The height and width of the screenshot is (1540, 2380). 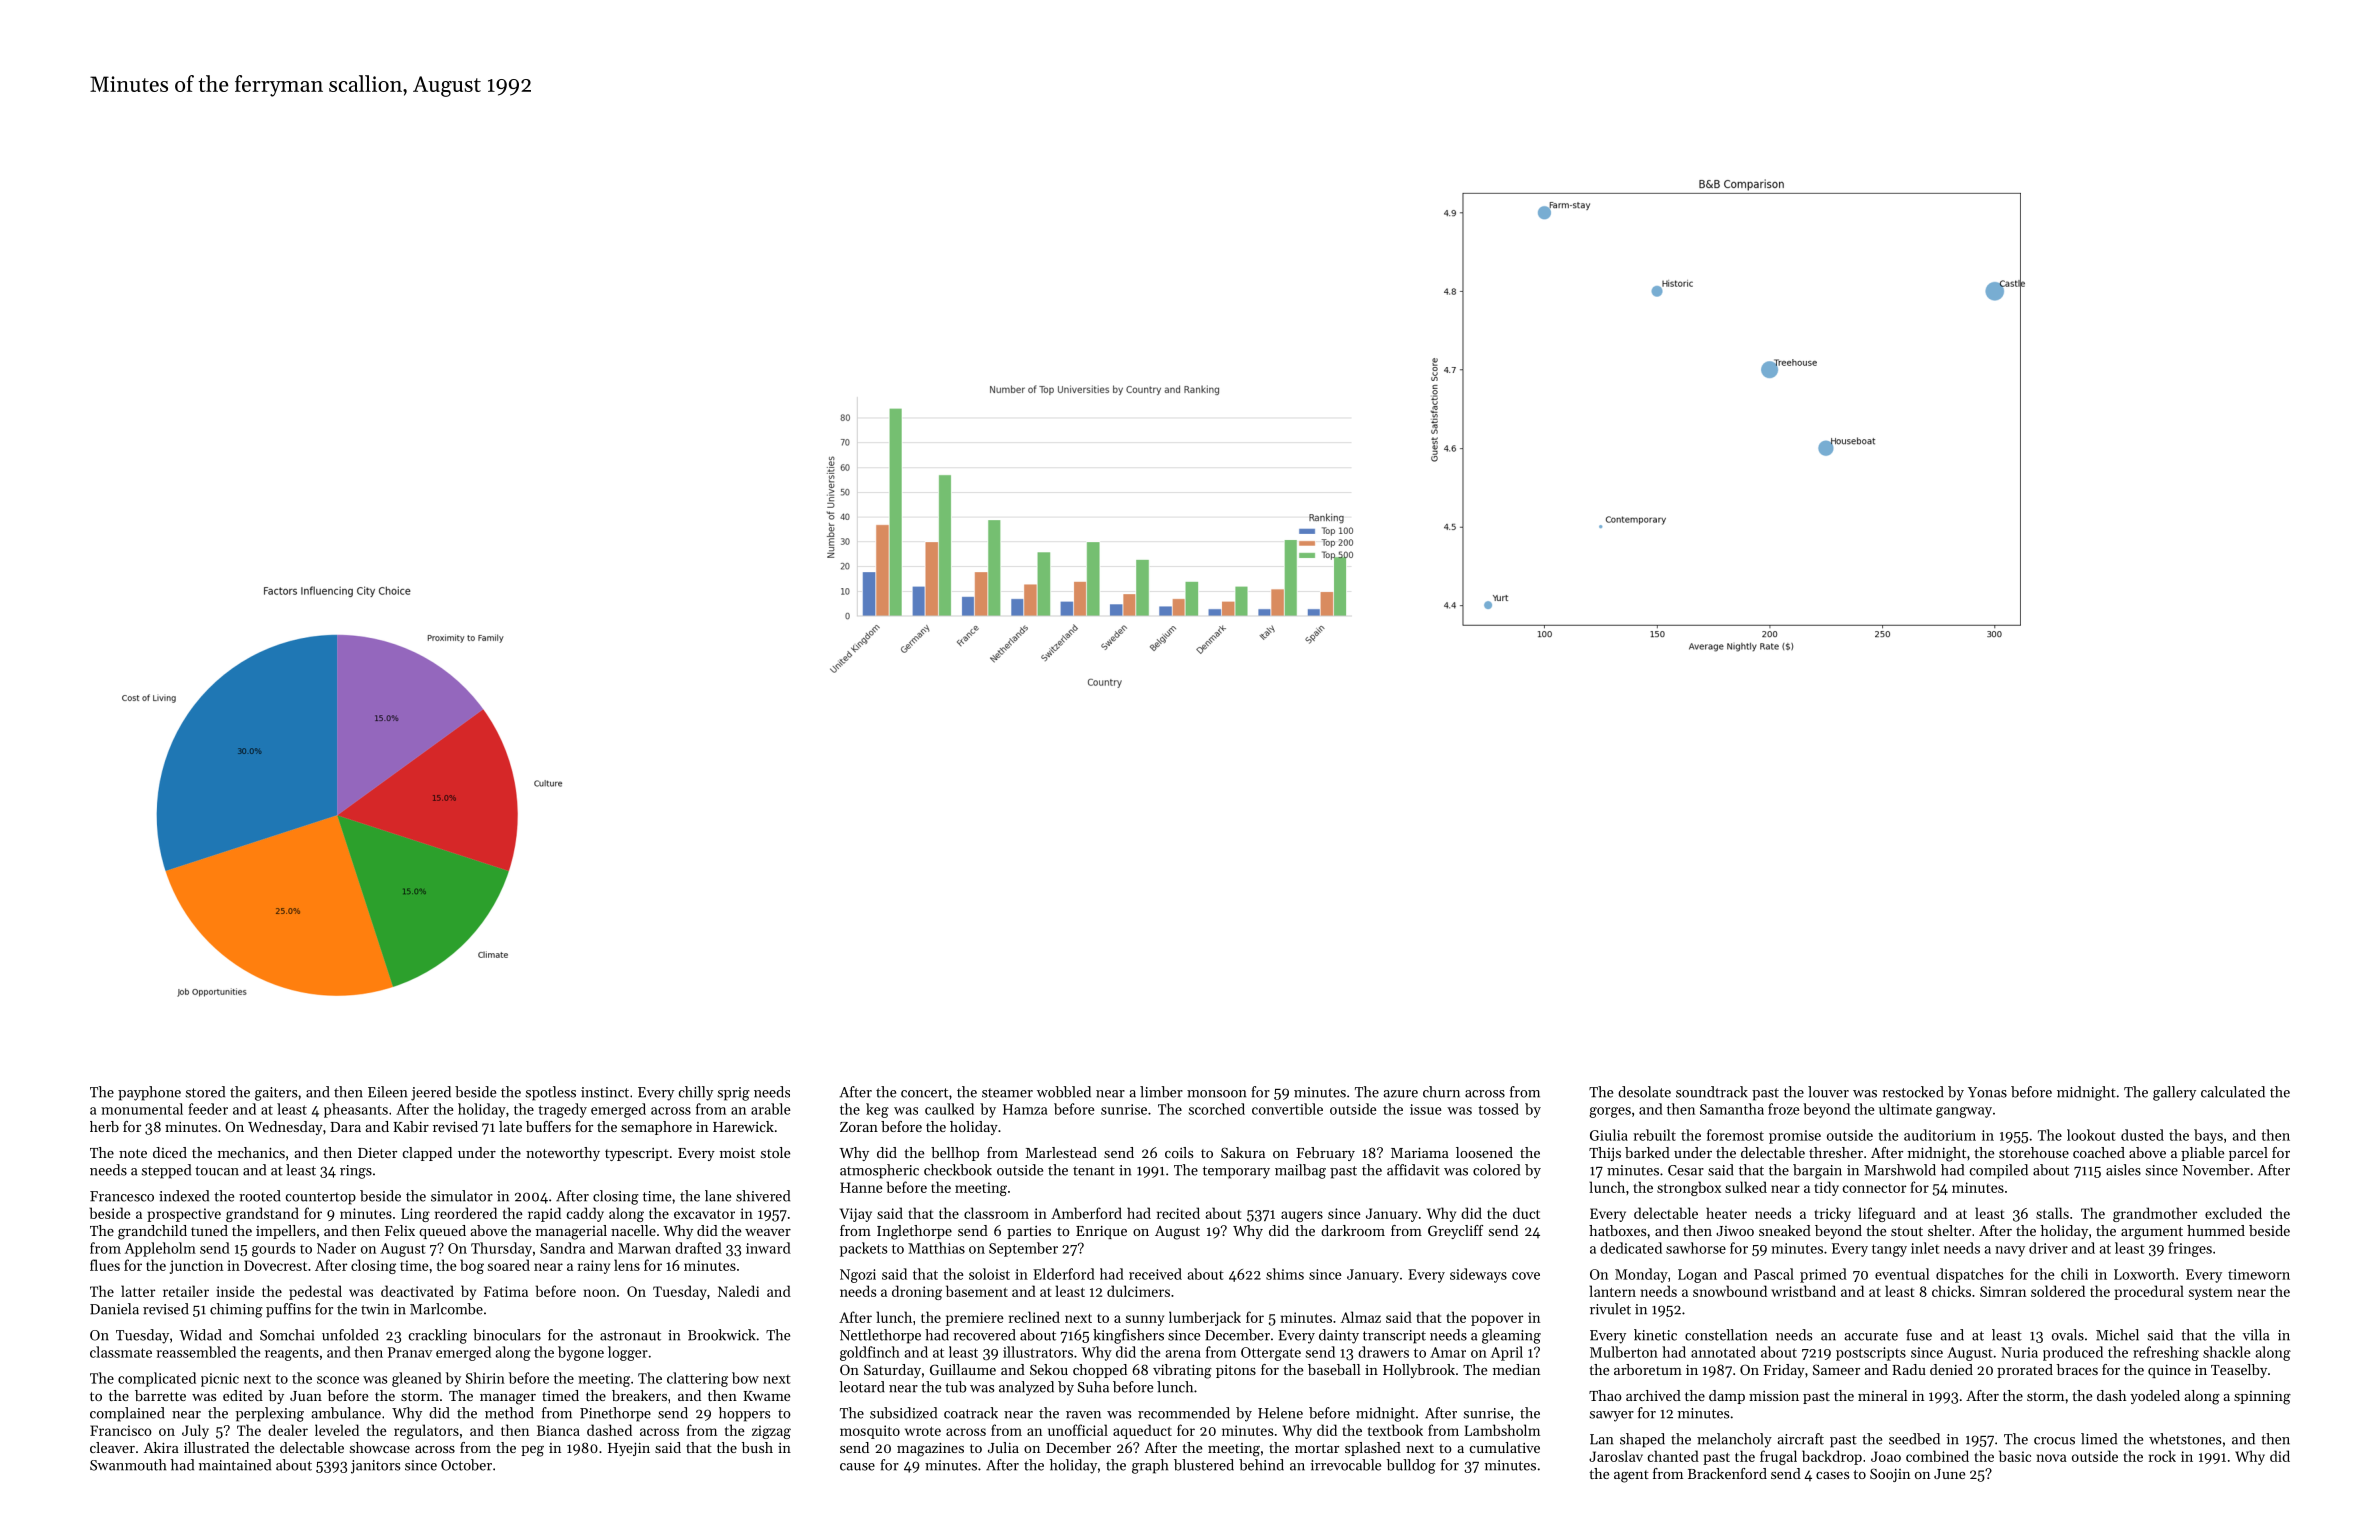 I want to click on Hyejin, so click(x=629, y=1449).
